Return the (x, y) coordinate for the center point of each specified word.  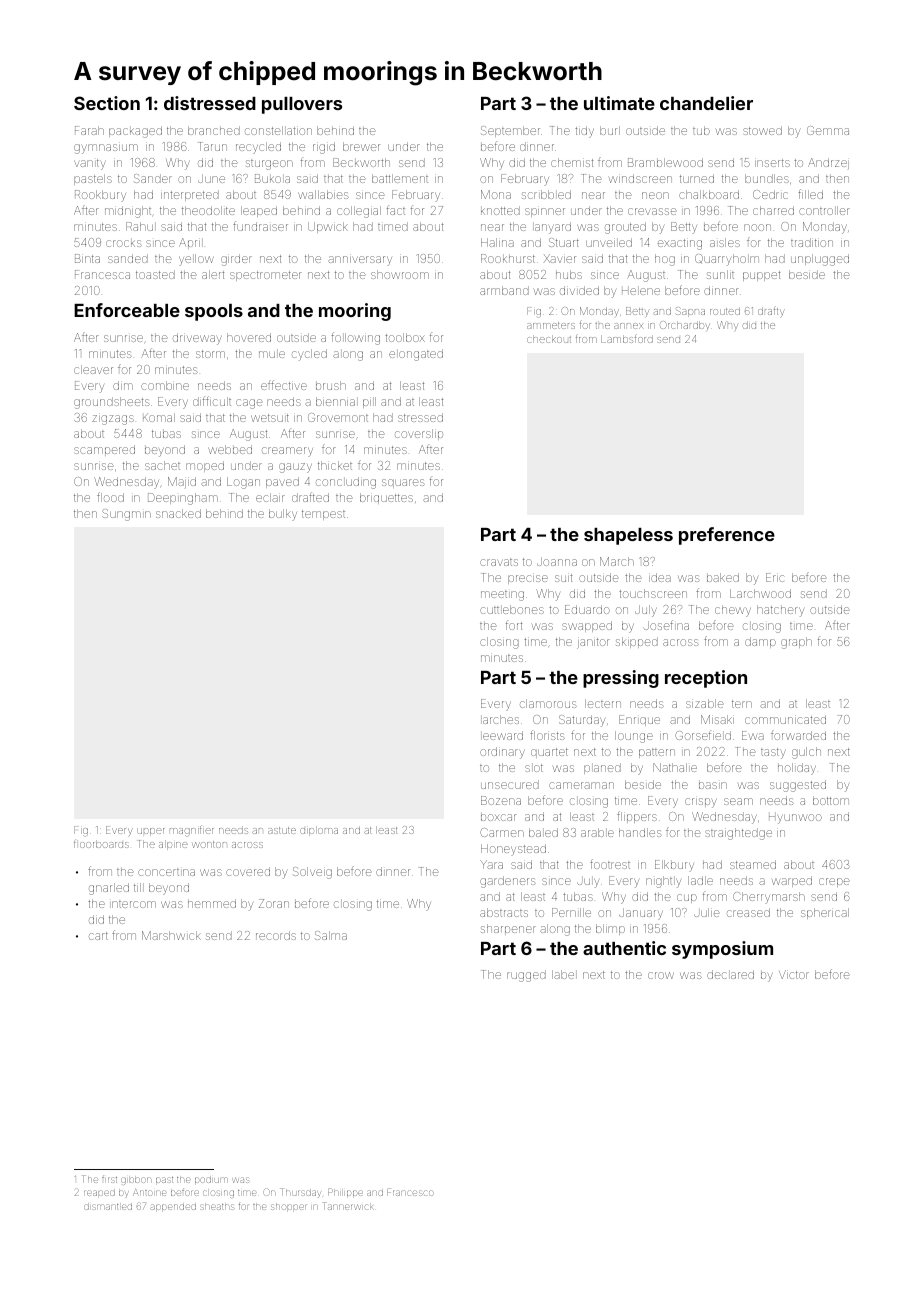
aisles (725, 242)
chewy (733, 611)
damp (760, 642)
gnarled (109, 889)
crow (661, 975)
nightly (663, 882)
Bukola (272, 178)
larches (501, 719)
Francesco (410, 1193)
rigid (324, 148)
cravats (499, 562)
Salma (331, 935)
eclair (270, 497)
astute (282, 830)
